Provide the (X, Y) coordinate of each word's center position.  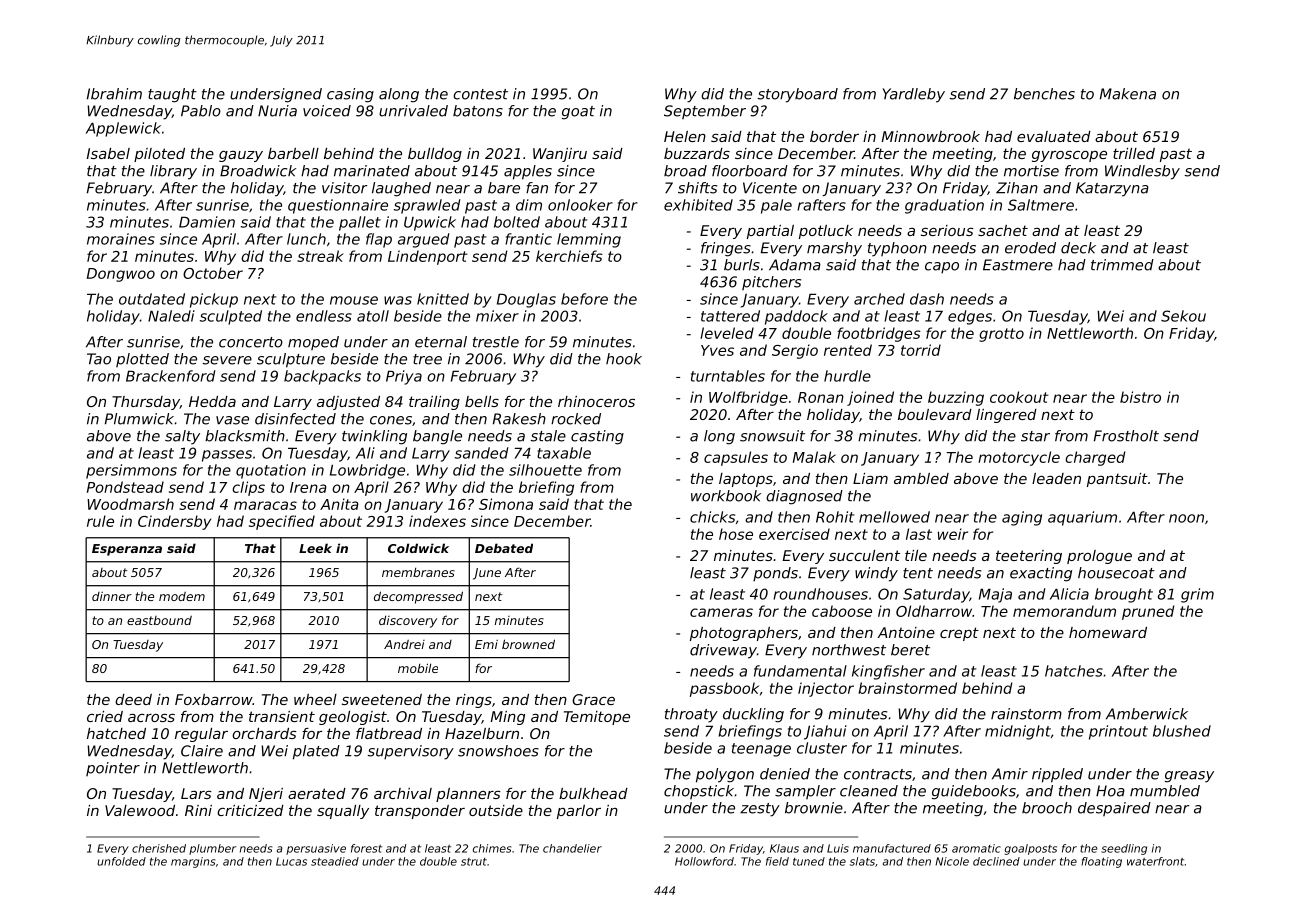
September (705, 112)
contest (480, 94)
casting (597, 437)
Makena (1128, 94)
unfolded (121, 861)
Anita (339, 504)
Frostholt (1126, 436)
